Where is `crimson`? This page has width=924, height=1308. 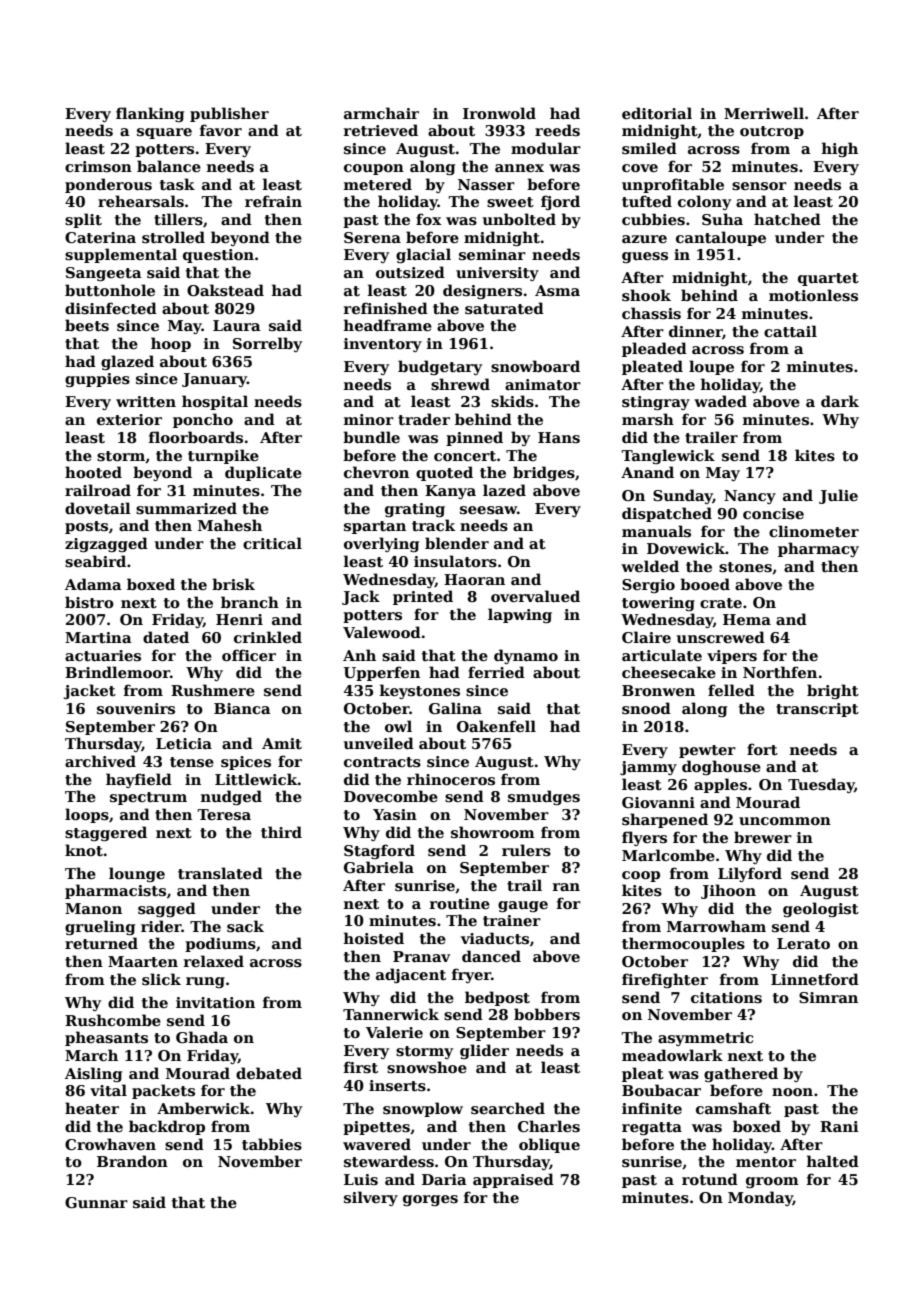
crimson is located at coordinates (98, 166).
